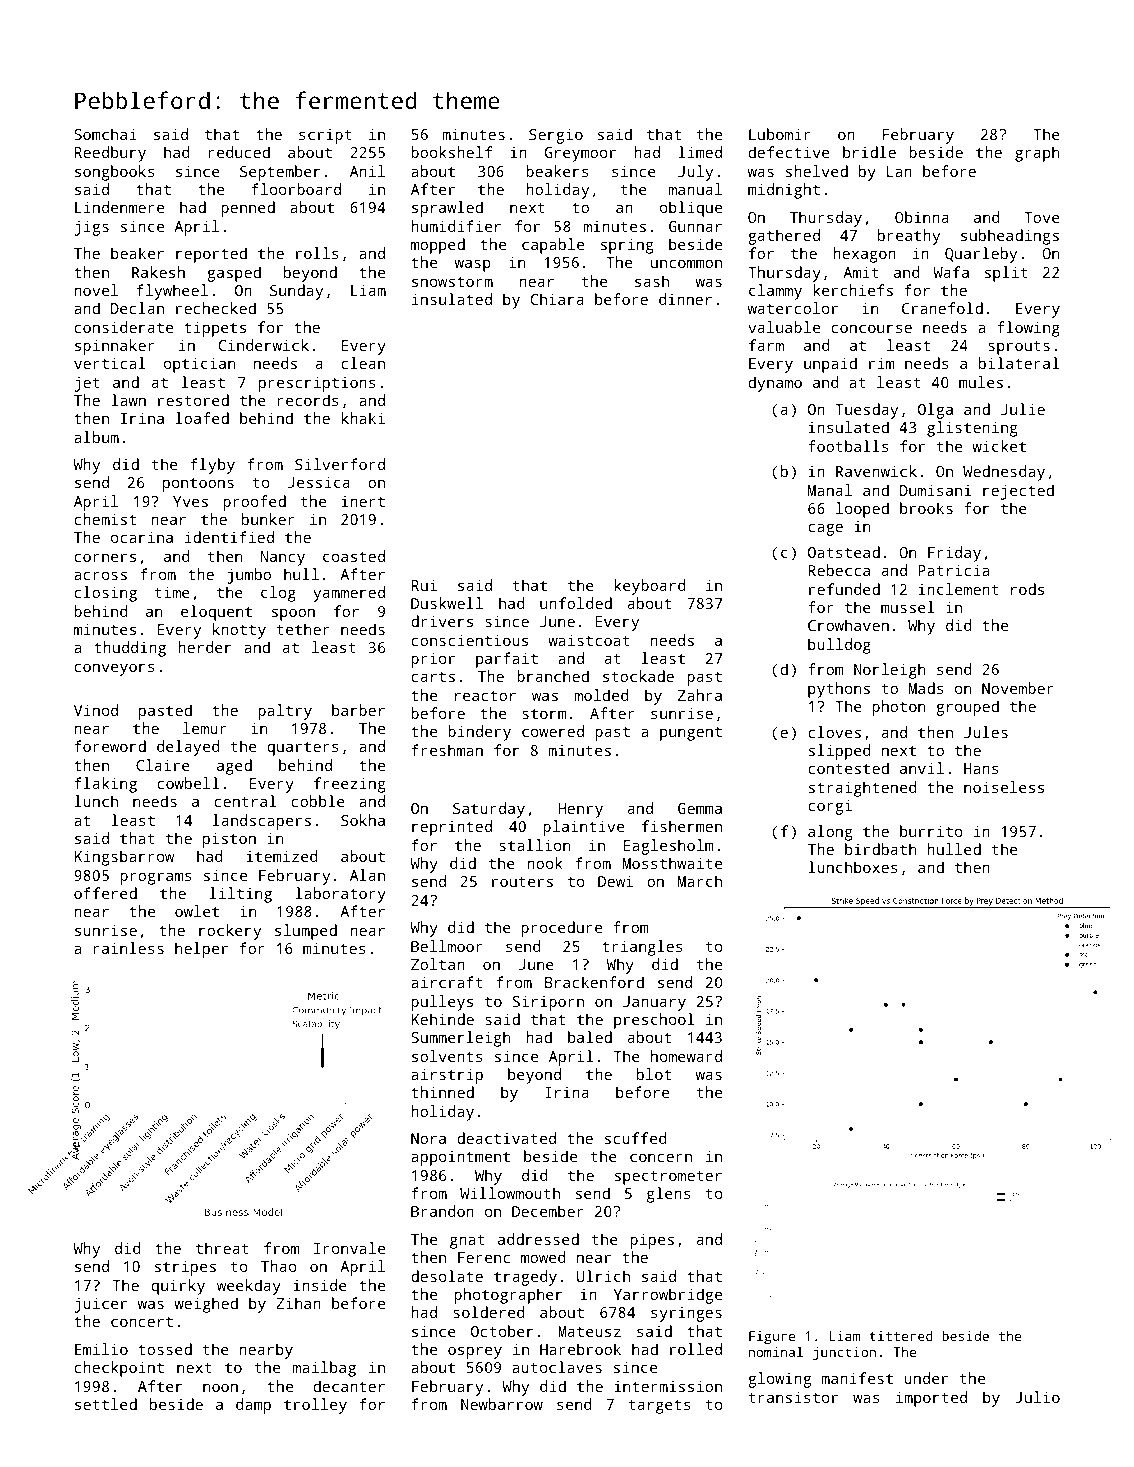  I want to click on rods, so click(1027, 589).
